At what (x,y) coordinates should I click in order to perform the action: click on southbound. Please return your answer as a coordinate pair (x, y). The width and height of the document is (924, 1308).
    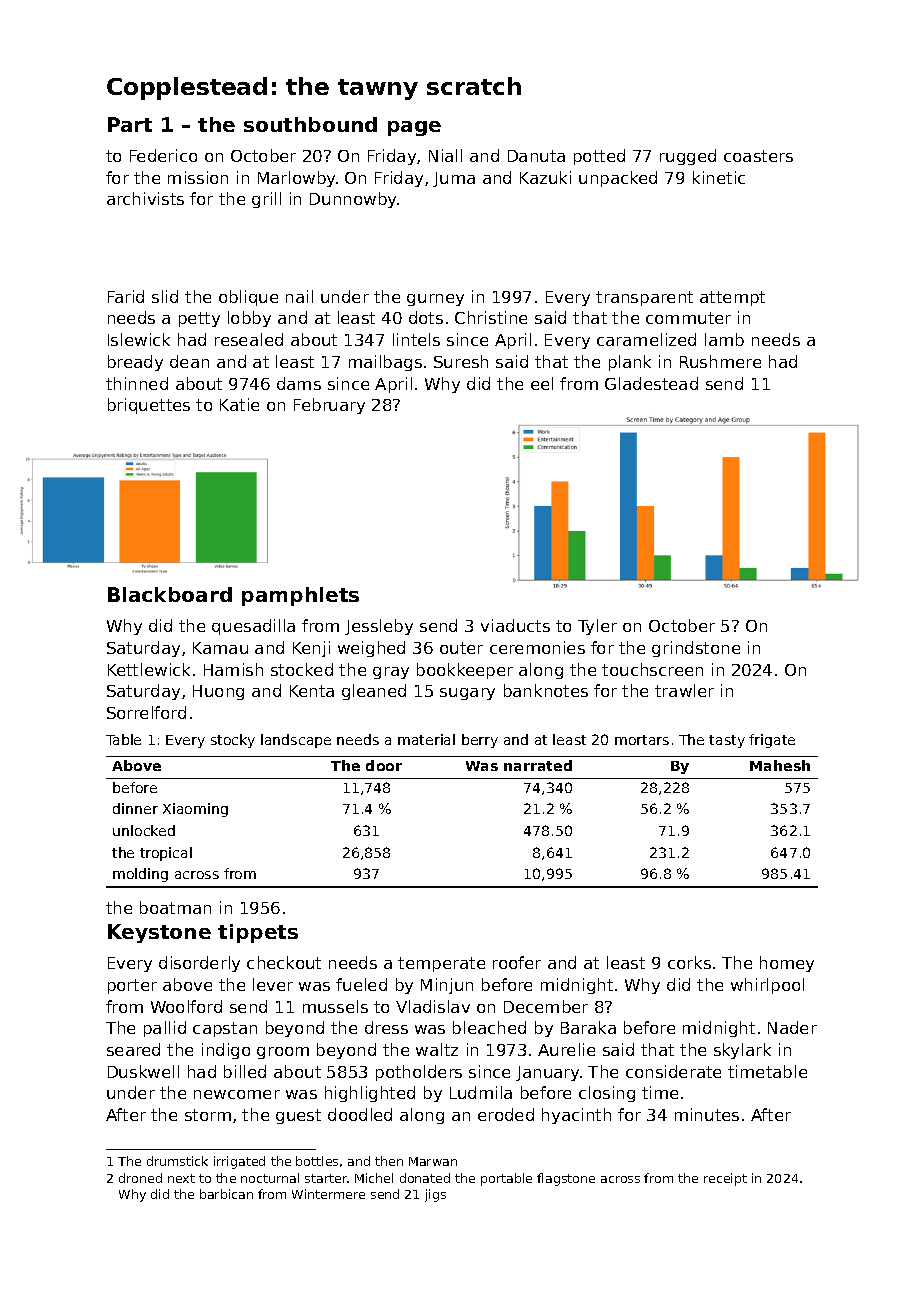
    Looking at the image, I should click on (310, 124).
